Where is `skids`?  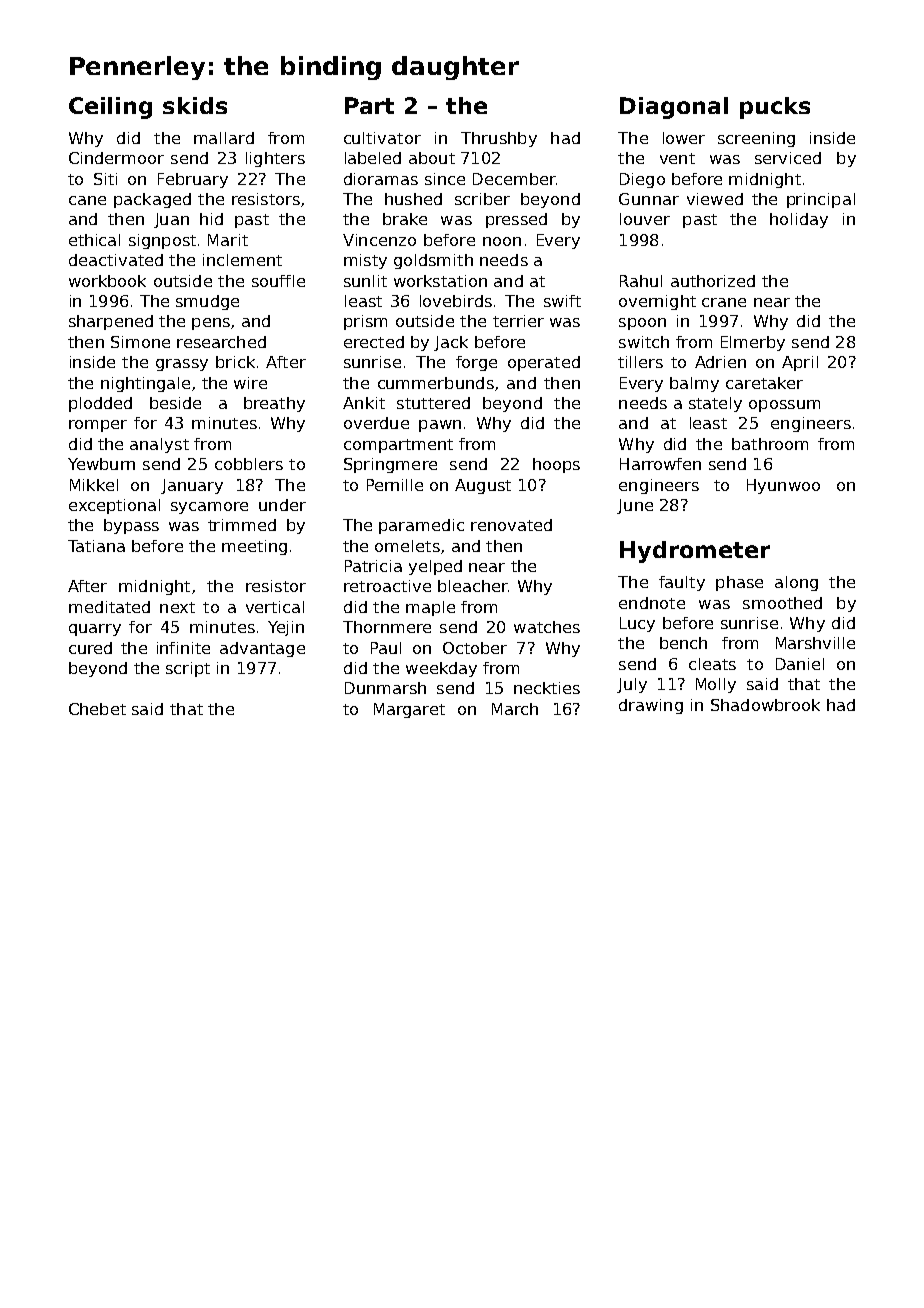
skids is located at coordinates (195, 105).
